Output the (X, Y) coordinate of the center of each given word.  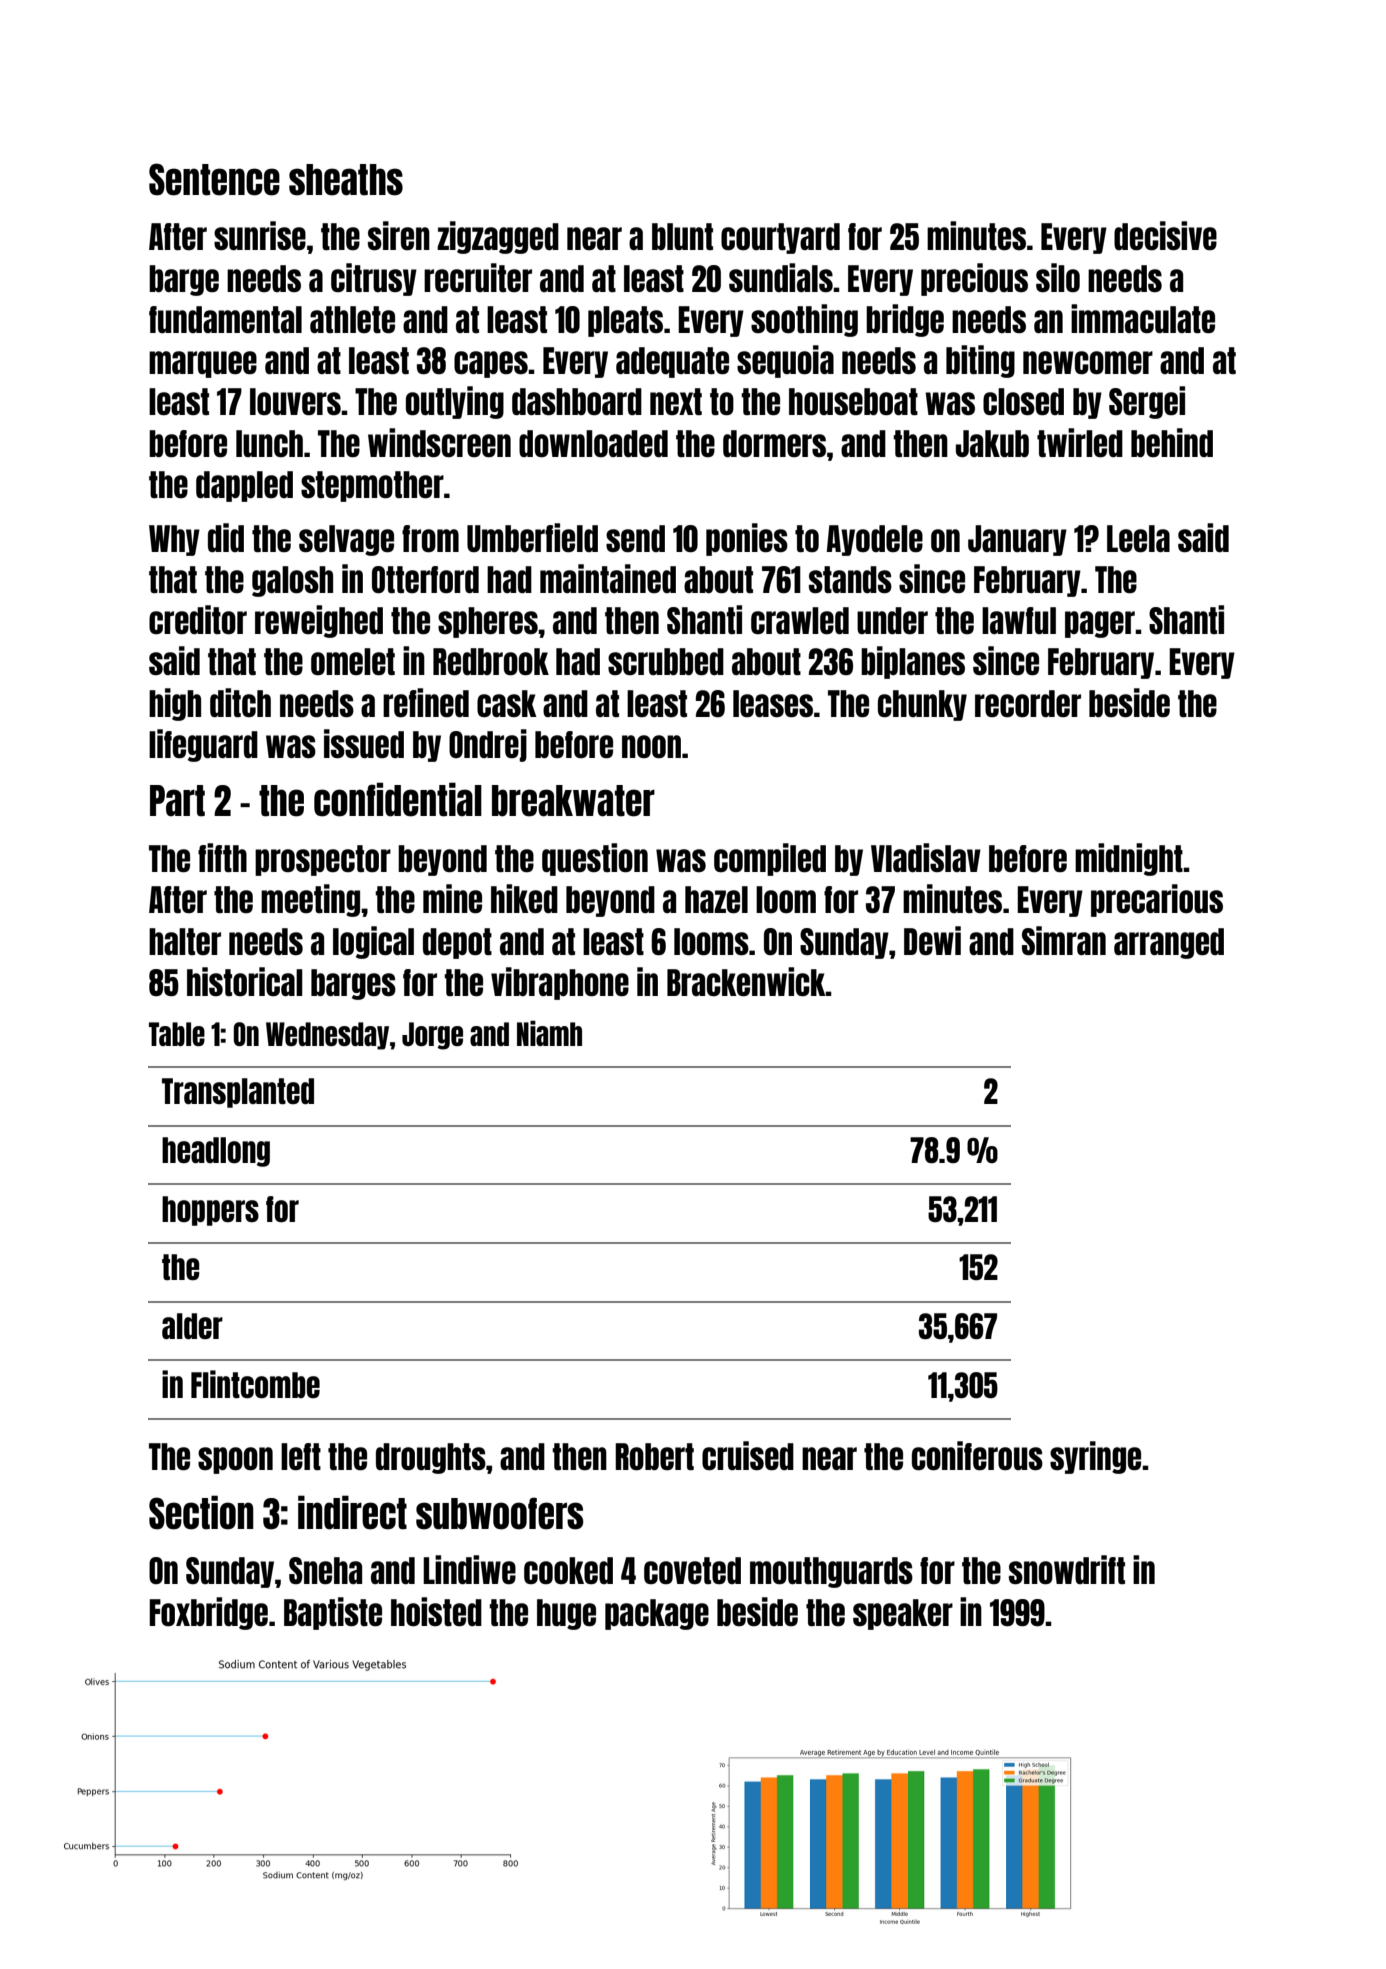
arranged (1169, 943)
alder (192, 1326)
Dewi (932, 940)
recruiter (478, 277)
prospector (323, 860)
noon (651, 746)
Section (201, 1512)
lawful (1019, 620)
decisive (1165, 236)
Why (174, 540)
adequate (672, 362)
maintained (608, 578)
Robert (654, 1457)
